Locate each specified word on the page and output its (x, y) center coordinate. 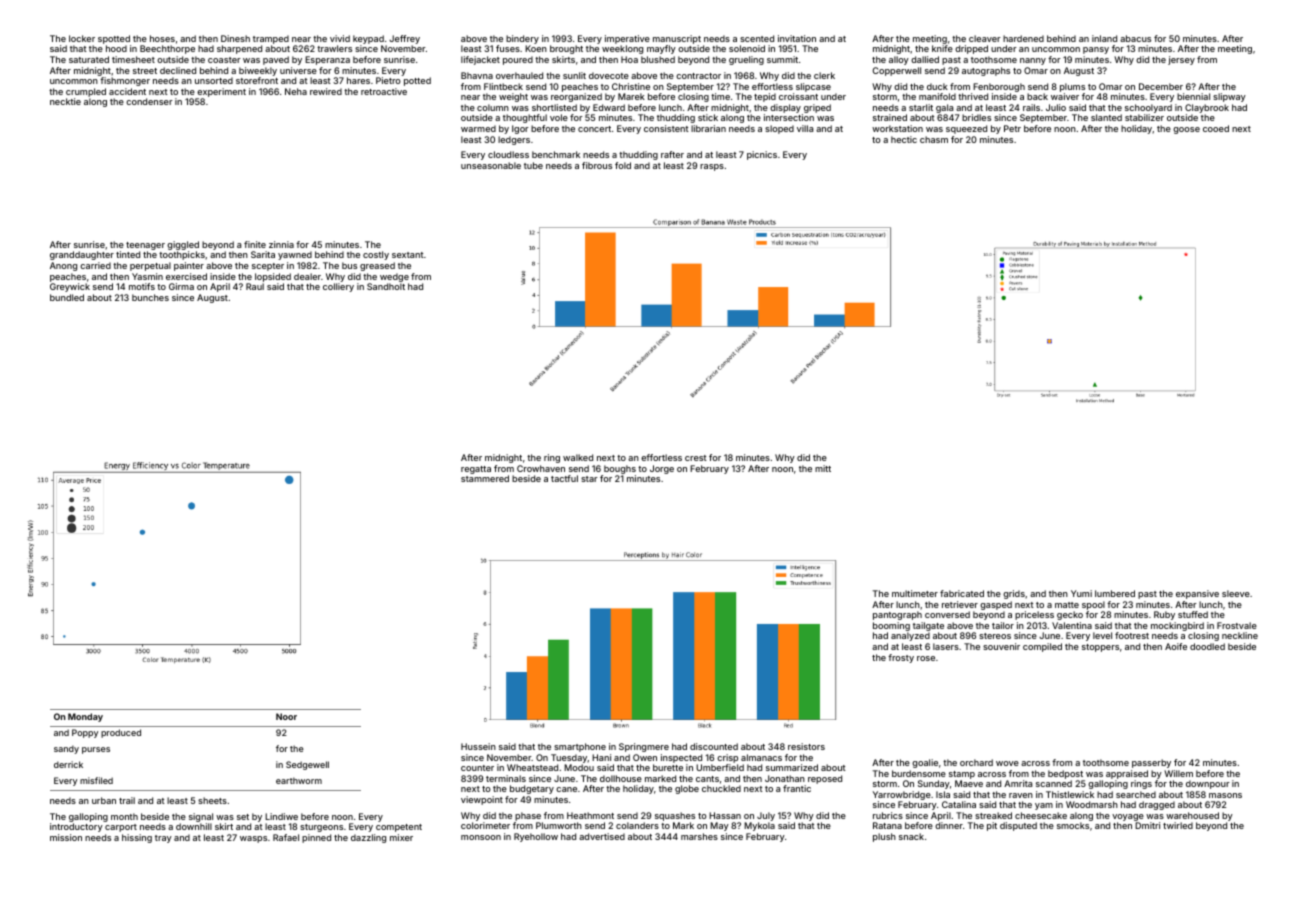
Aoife (1176, 646)
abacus (1135, 38)
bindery (522, 39)
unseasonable (491, 165)
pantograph (897, 615)
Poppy (85, 733)
